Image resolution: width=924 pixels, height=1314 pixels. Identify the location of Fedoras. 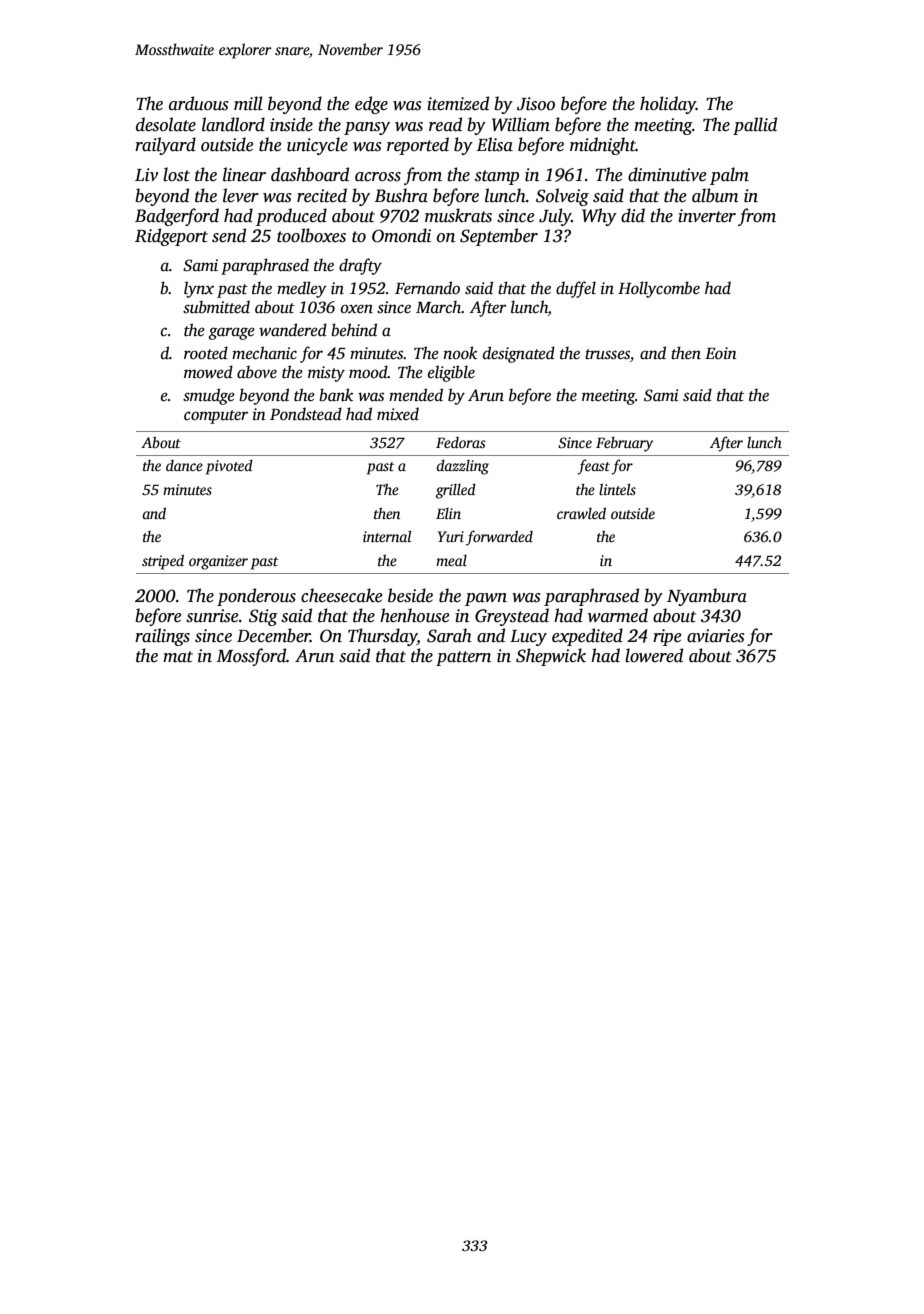
(461, 442).
